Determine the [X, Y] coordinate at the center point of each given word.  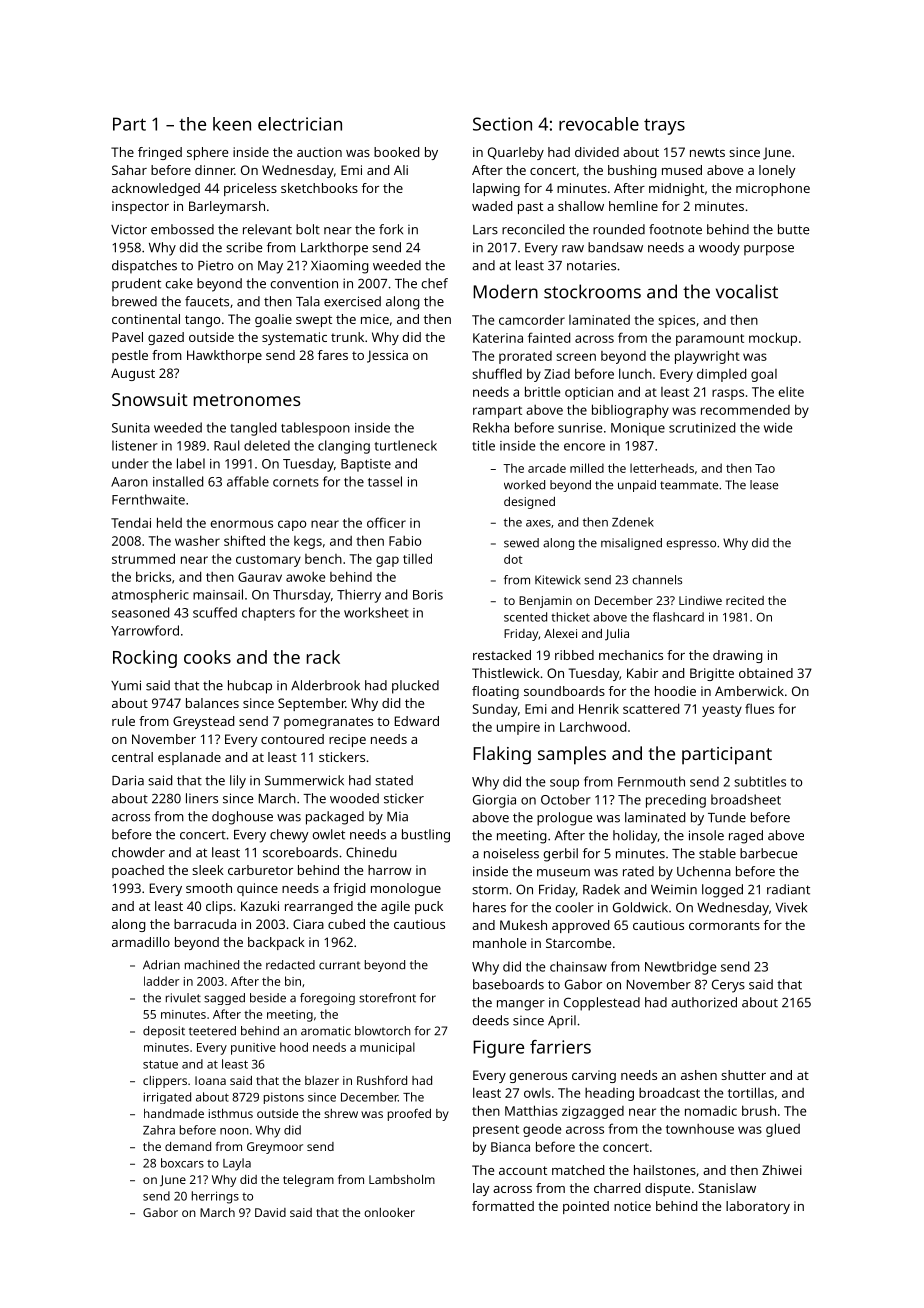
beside [268, 998]
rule [123, 721]
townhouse [700, 1129]
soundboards [564, 691]
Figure [498, 1049]
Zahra [159, 1130]
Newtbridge [681, 968]
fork [391, 229]
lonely [777, 171]
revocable [599, 124]
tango [202, 321]
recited [745, 600]
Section [502, 124]
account [523, 1170]
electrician [300, 124]
